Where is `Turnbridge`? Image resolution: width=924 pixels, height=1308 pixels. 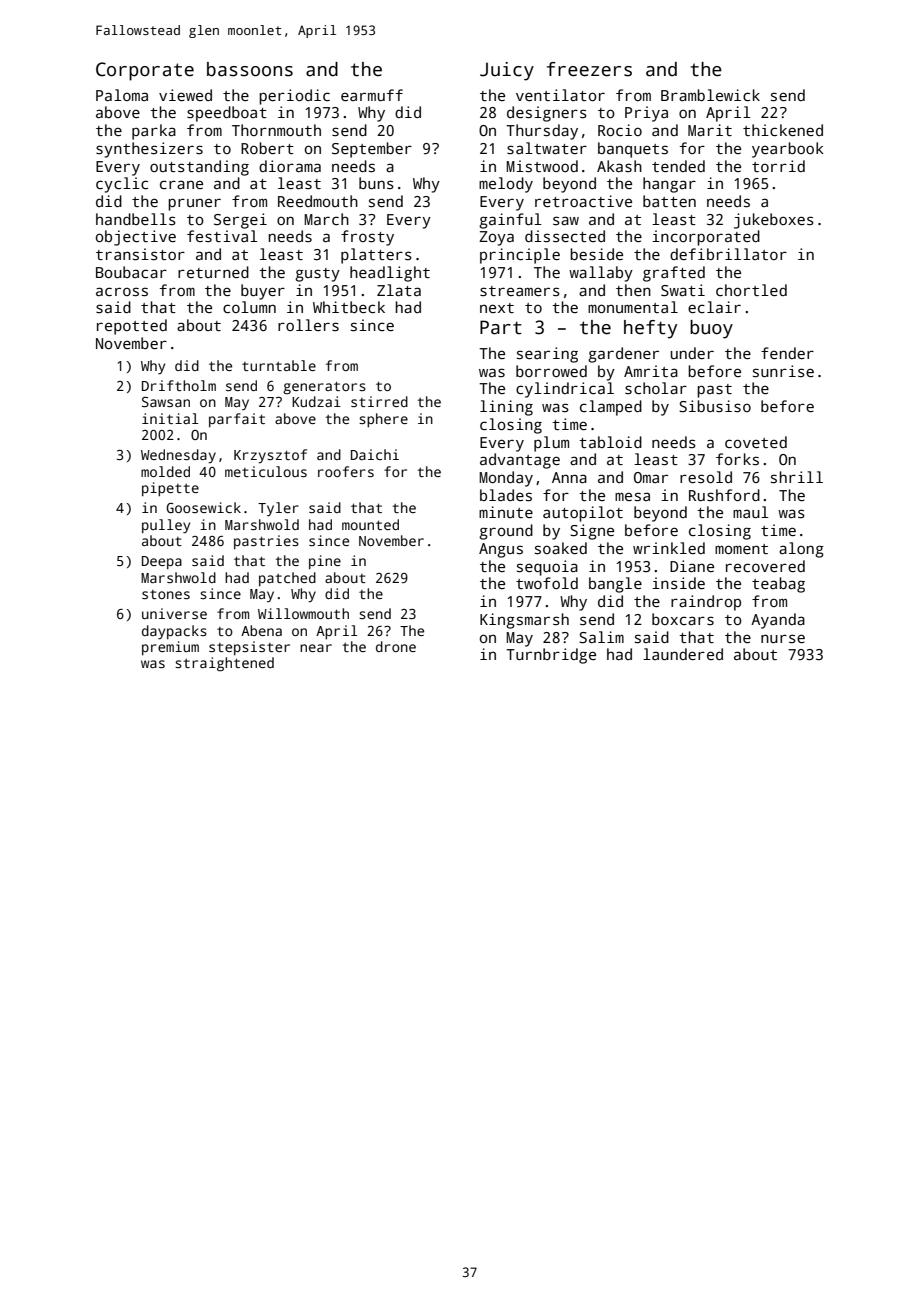
Turnbridge is located at coordinates (551, 656).
